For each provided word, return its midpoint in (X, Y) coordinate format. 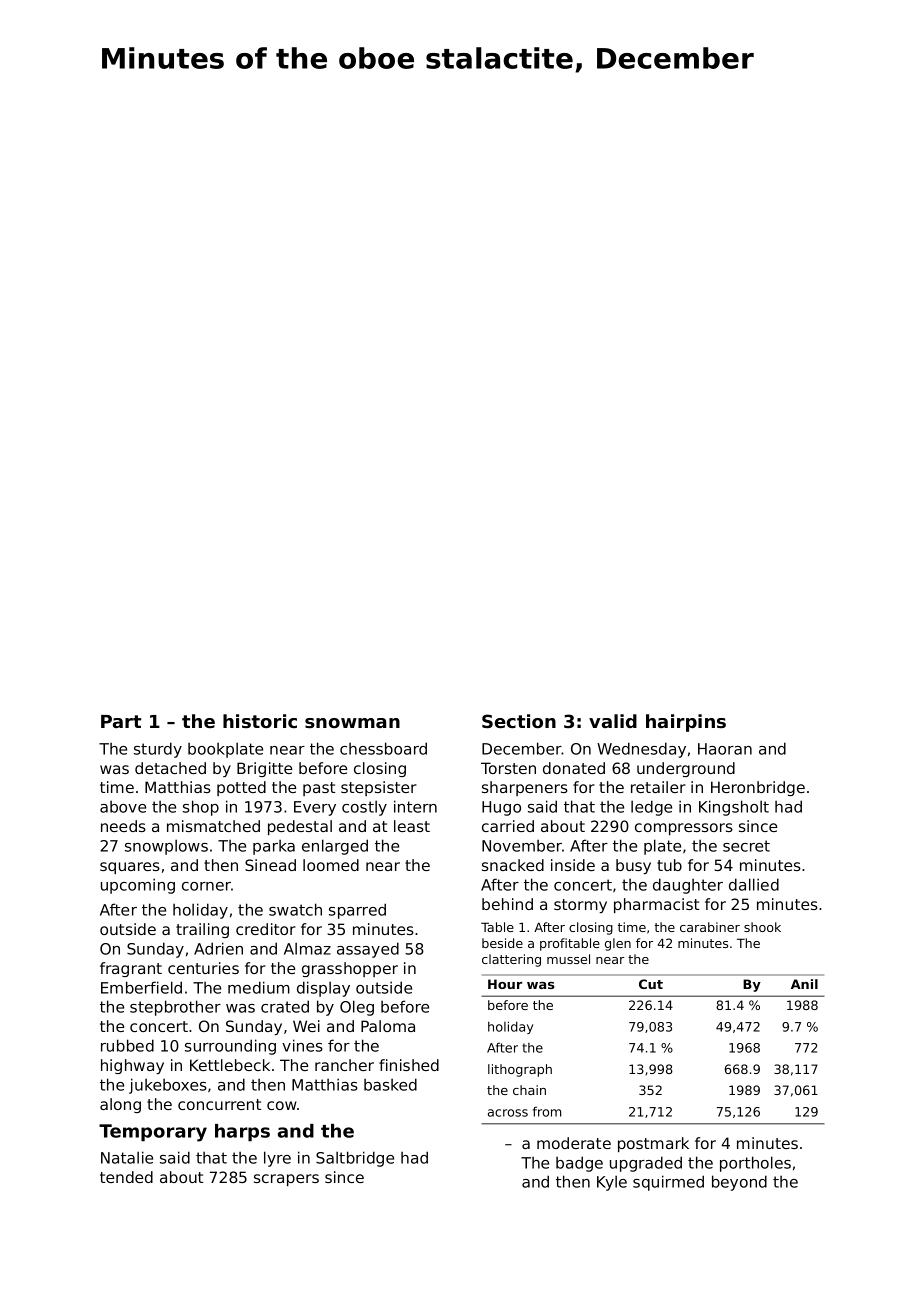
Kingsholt (734, 808)
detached (170, 768)
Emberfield (141, 987)
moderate (574, 1143)
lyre (277, 1159)
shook (762, 927)
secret (746, 846)
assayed (368, 950)
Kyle (612, 1183)
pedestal (300, 827)
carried (508, 826)
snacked (513, 865)
